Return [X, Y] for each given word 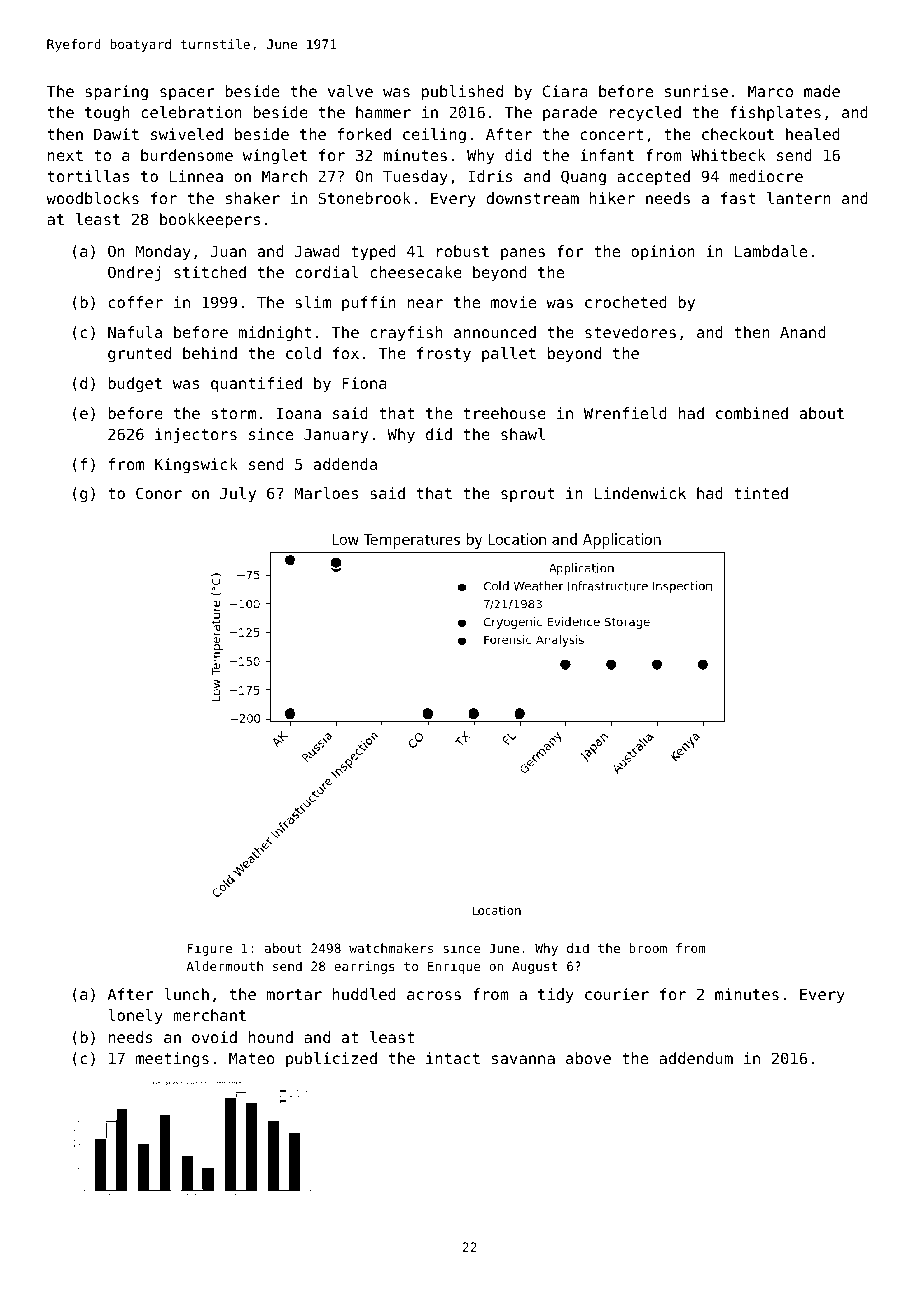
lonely [135, 1016]
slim [313, 302]
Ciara [565, 91]
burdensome [187, 155]
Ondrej [134, 273]
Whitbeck [728, 155]
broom [648, 948]
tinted [761, 493]
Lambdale [771, 251]
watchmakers [391, 948]
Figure [209, 949]
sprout [528, 495]
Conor [159, 493]
